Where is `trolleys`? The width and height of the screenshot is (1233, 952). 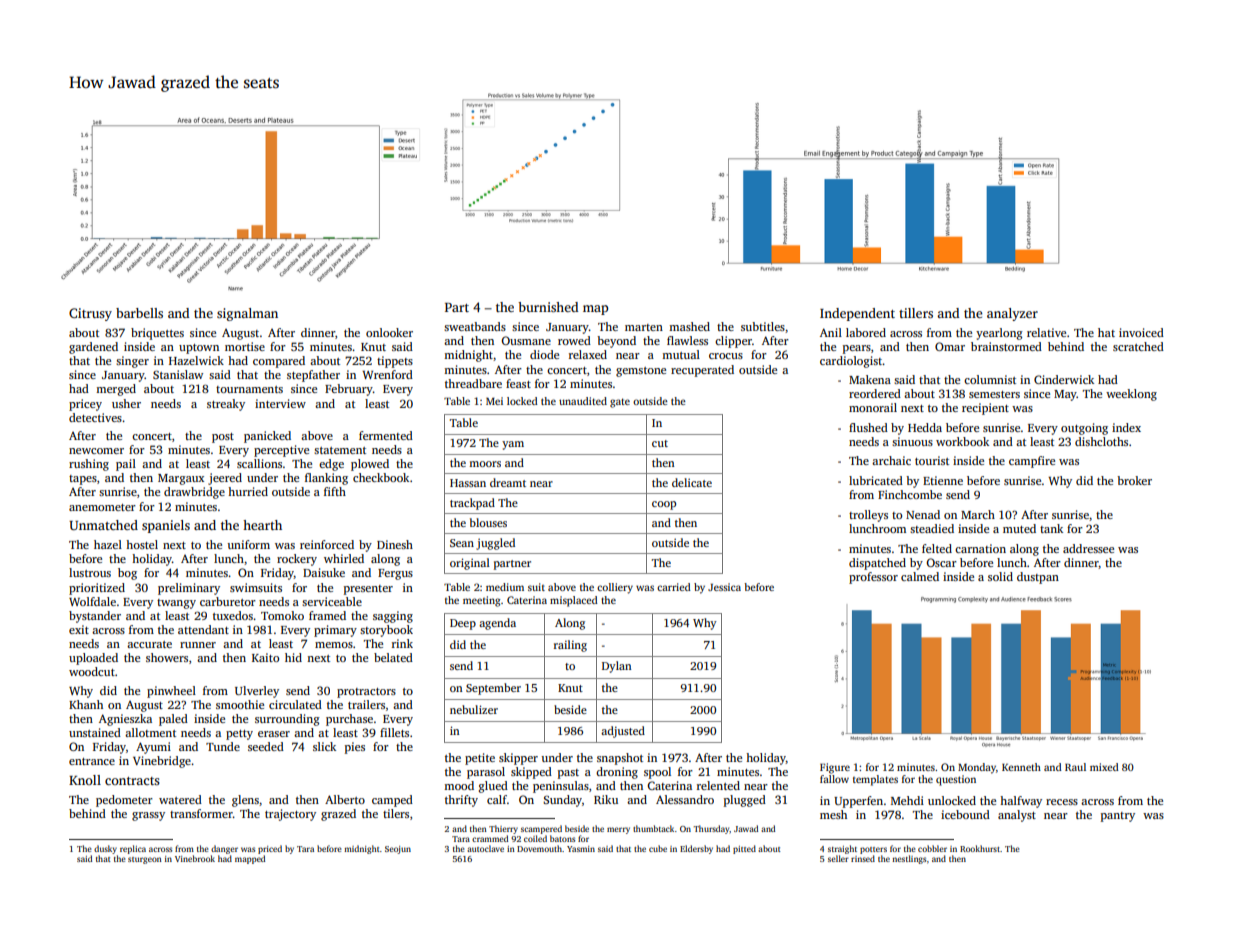
trolleys is located at coordinates (868, 516).
